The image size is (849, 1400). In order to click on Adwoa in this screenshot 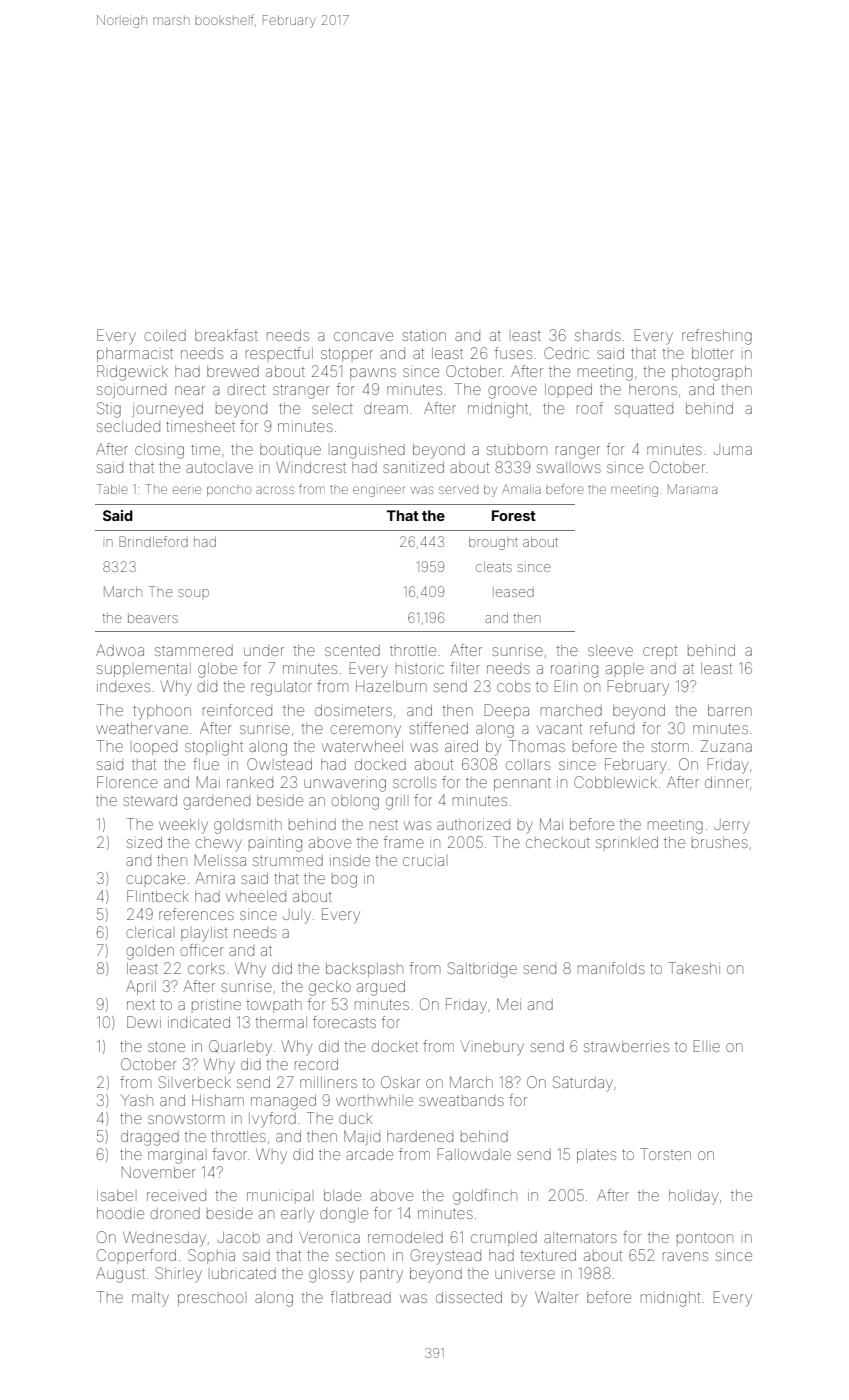, I will do `click(120, 650)`.
